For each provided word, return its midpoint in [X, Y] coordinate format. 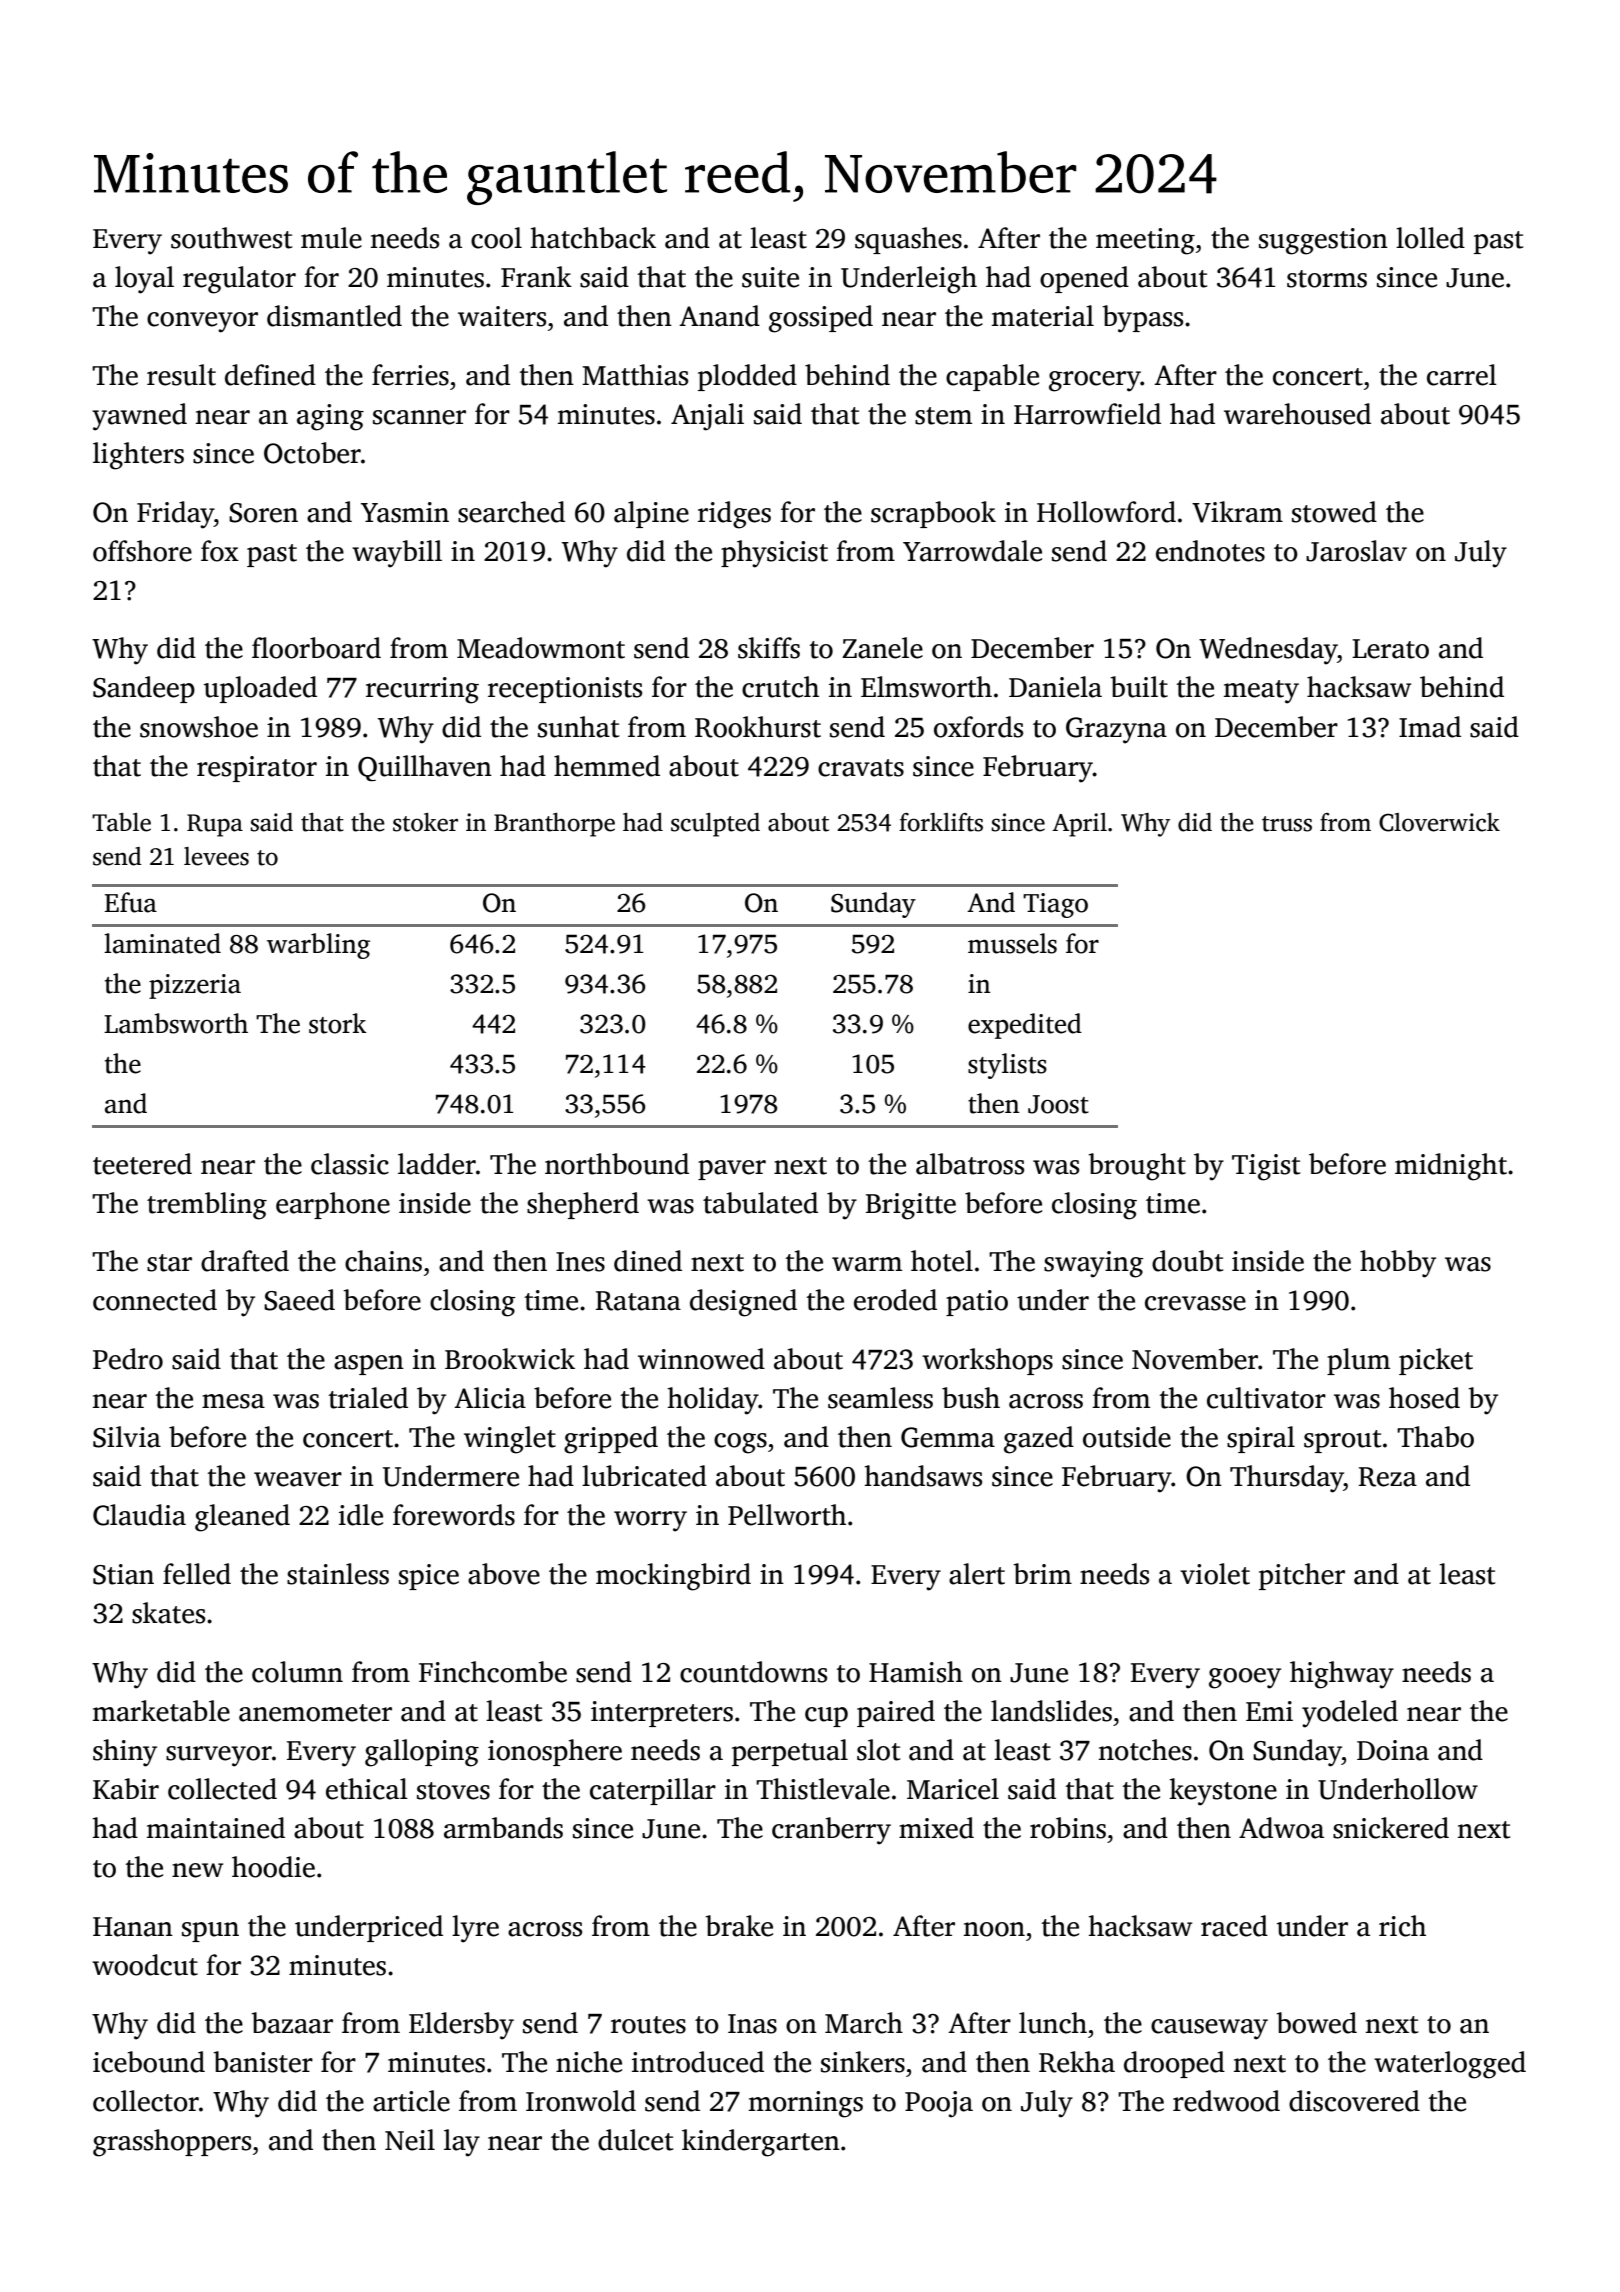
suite [770, 277]
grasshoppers [172, 2143]
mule [331, 238]
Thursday [1287, 1479]
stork [338, 1023]
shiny [125, 1753]
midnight [1451, 1167]
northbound [617, 1164]
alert [977, 1574]
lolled [1430, 238]
